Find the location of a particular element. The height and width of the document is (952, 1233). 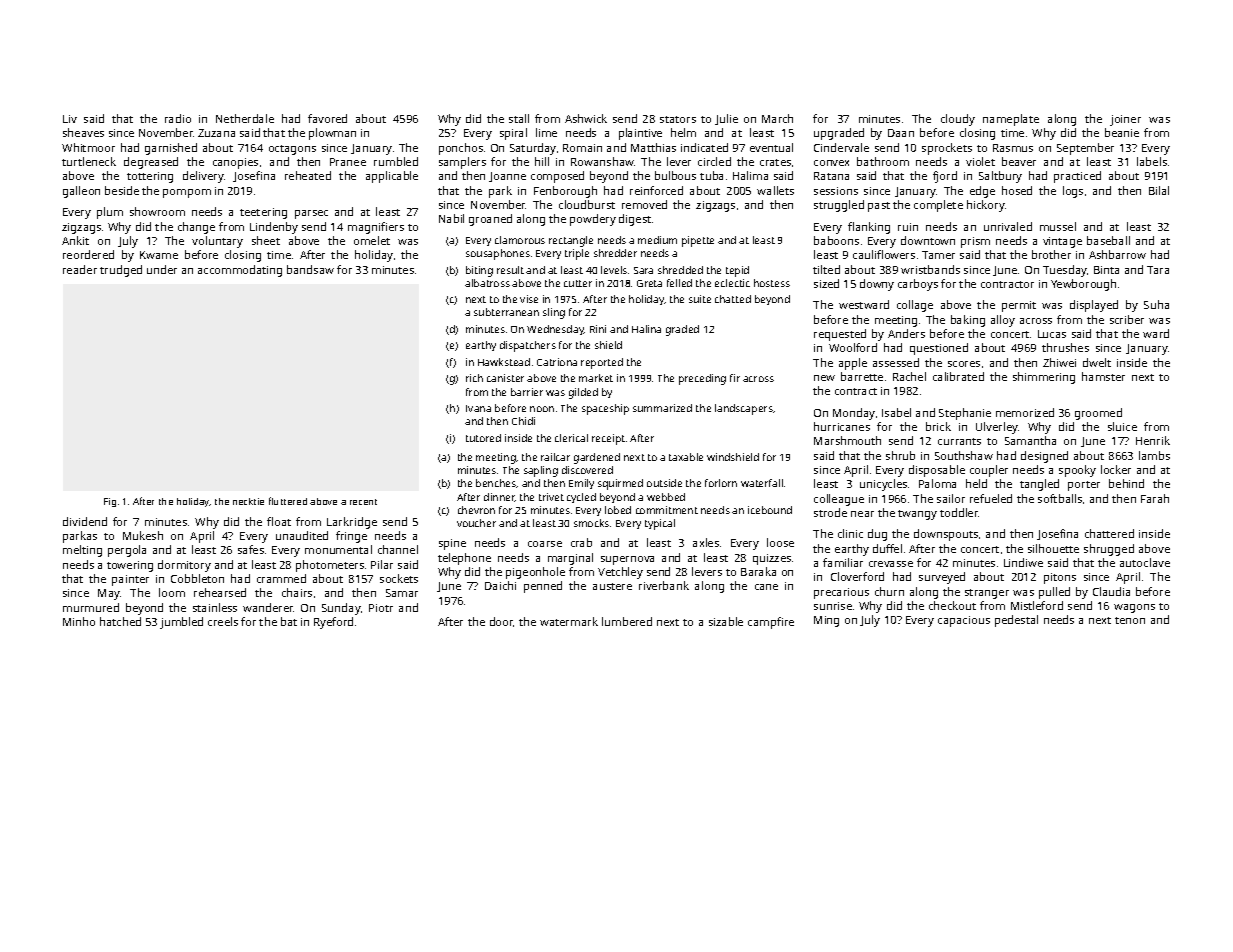

dividend is located at coordinates (85, 521).
